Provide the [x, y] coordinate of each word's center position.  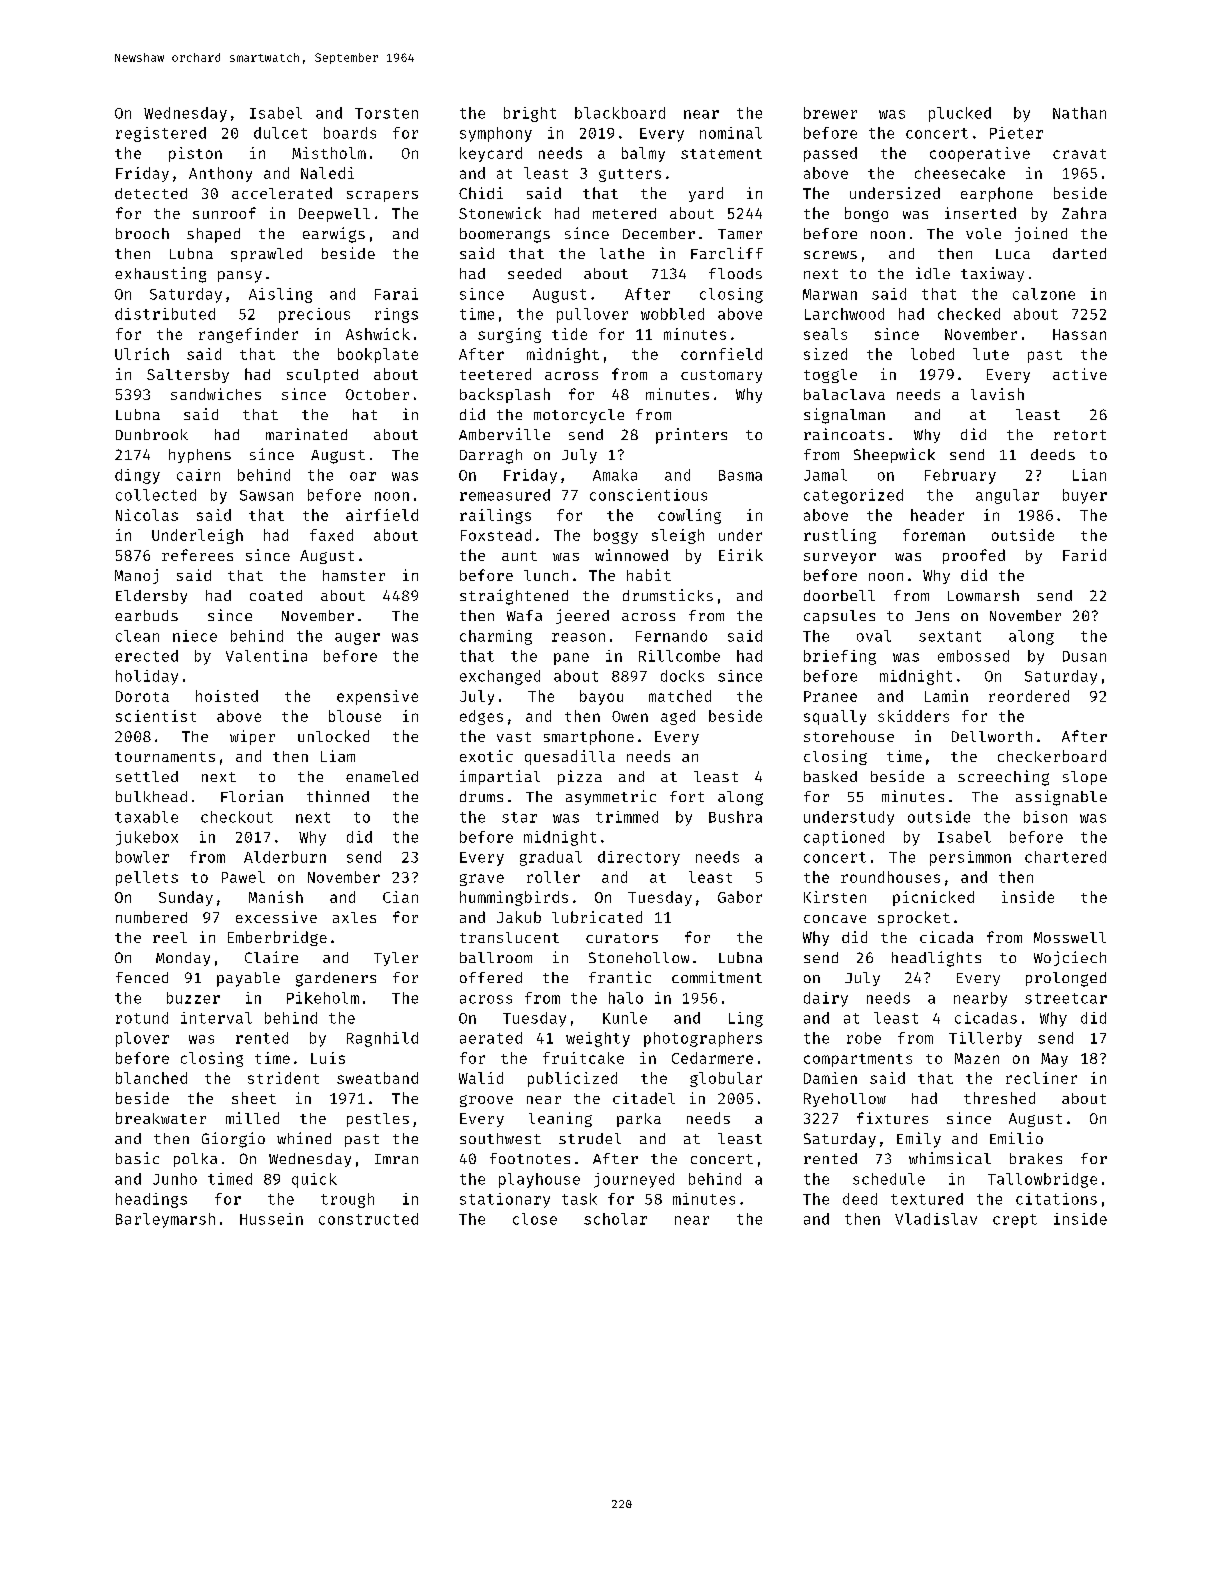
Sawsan [266, 495]
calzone [1044, 294]
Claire [271, 957]
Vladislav [936, 1219]
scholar [615, 1219]
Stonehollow [639, 957]
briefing [840, 657]
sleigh [678, 536]
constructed [368, 1219]
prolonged [1066, 979]
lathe [622, 253]
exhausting [160, 275]
